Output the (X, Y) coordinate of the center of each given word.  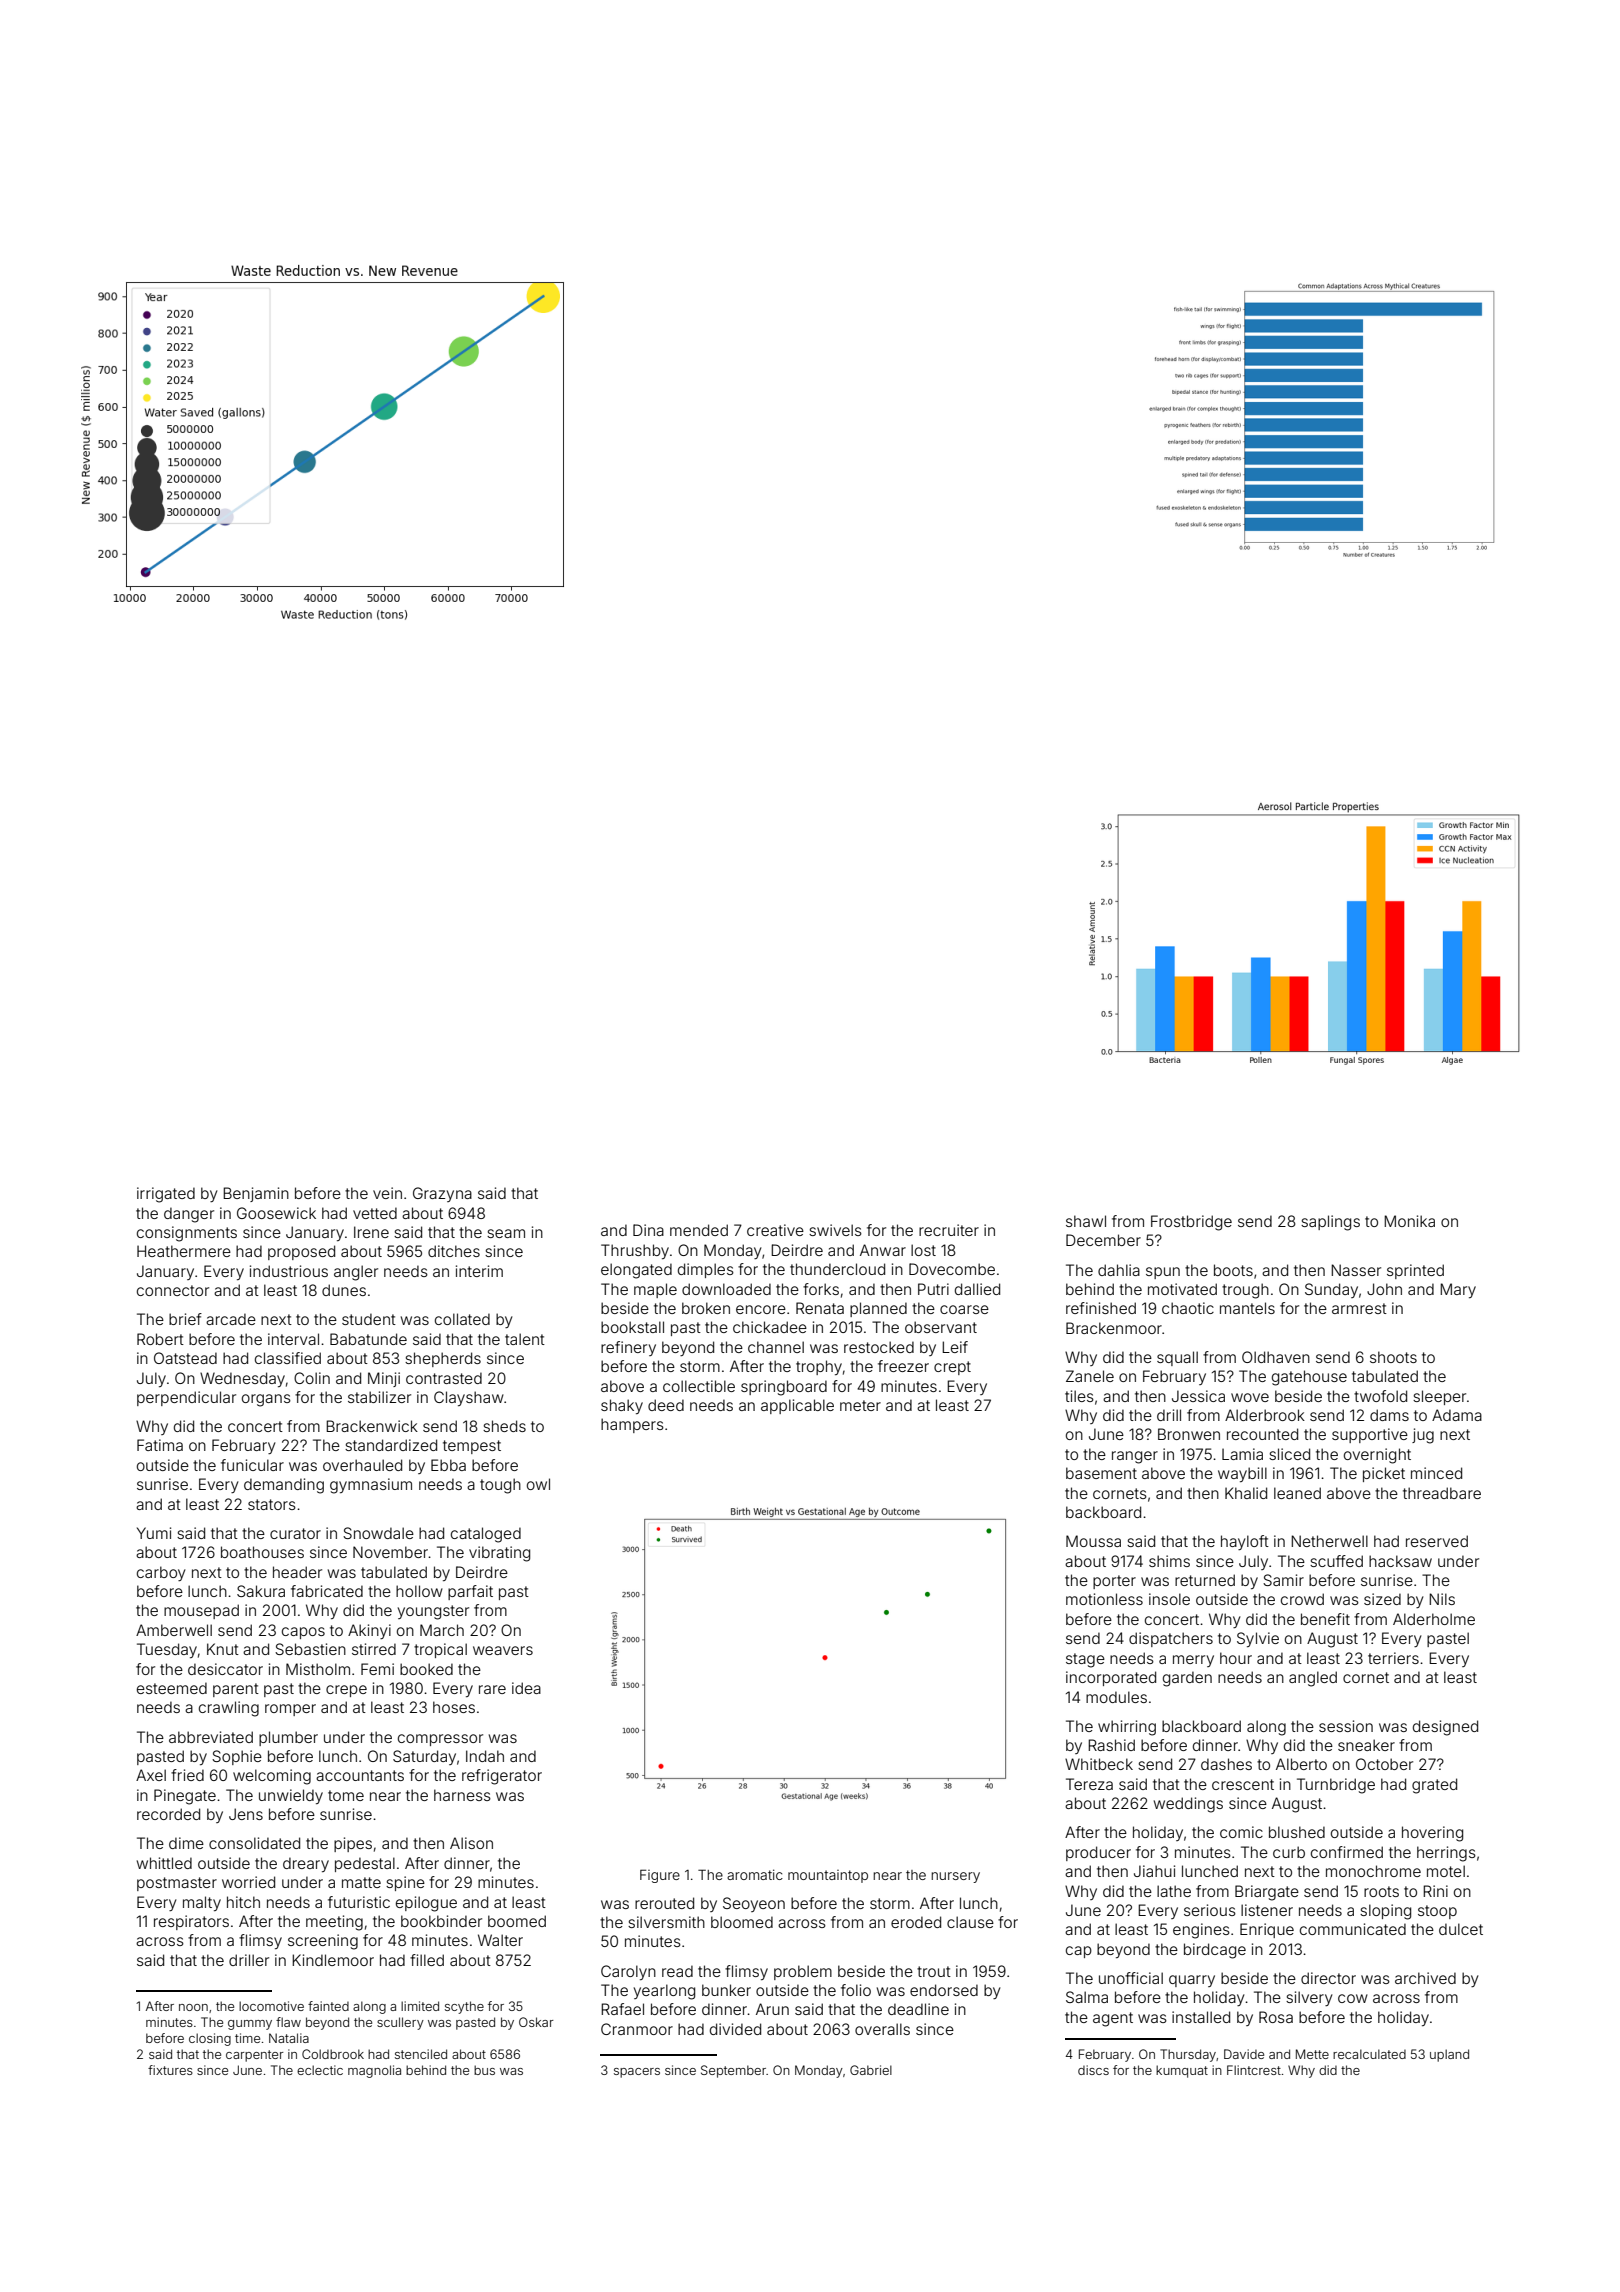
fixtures (170, 2070)
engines (1201, 1931)
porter (1114, 1582)
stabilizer (379, 1397)
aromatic (755, 1874)
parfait (470, 1592)
